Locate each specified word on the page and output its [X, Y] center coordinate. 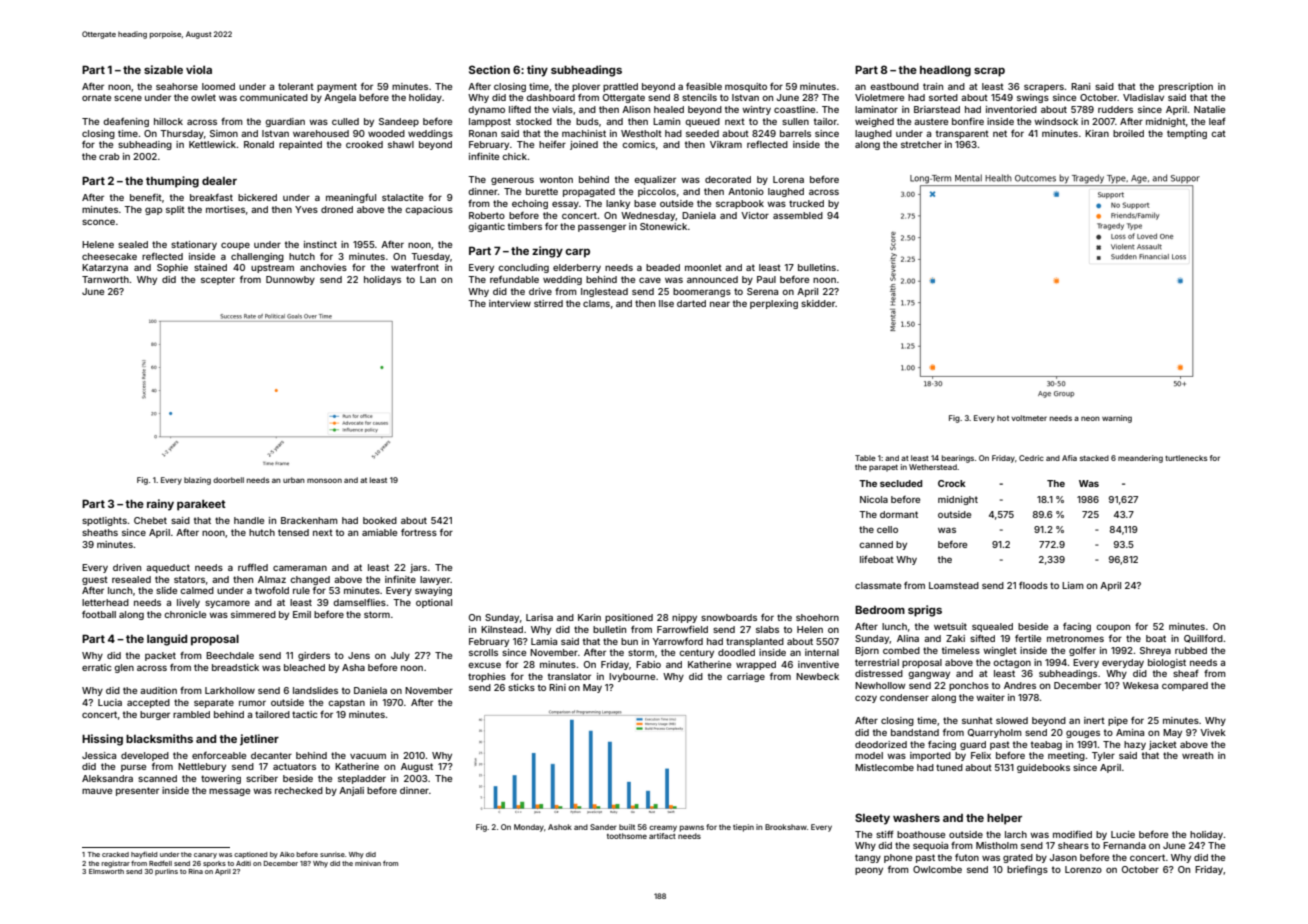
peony [869, 871]
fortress [419, 532]
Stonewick [663, 226]
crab [109, 156]
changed [310, 580]
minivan [368, 863]
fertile [1028, 638]
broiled [1128, 133]
